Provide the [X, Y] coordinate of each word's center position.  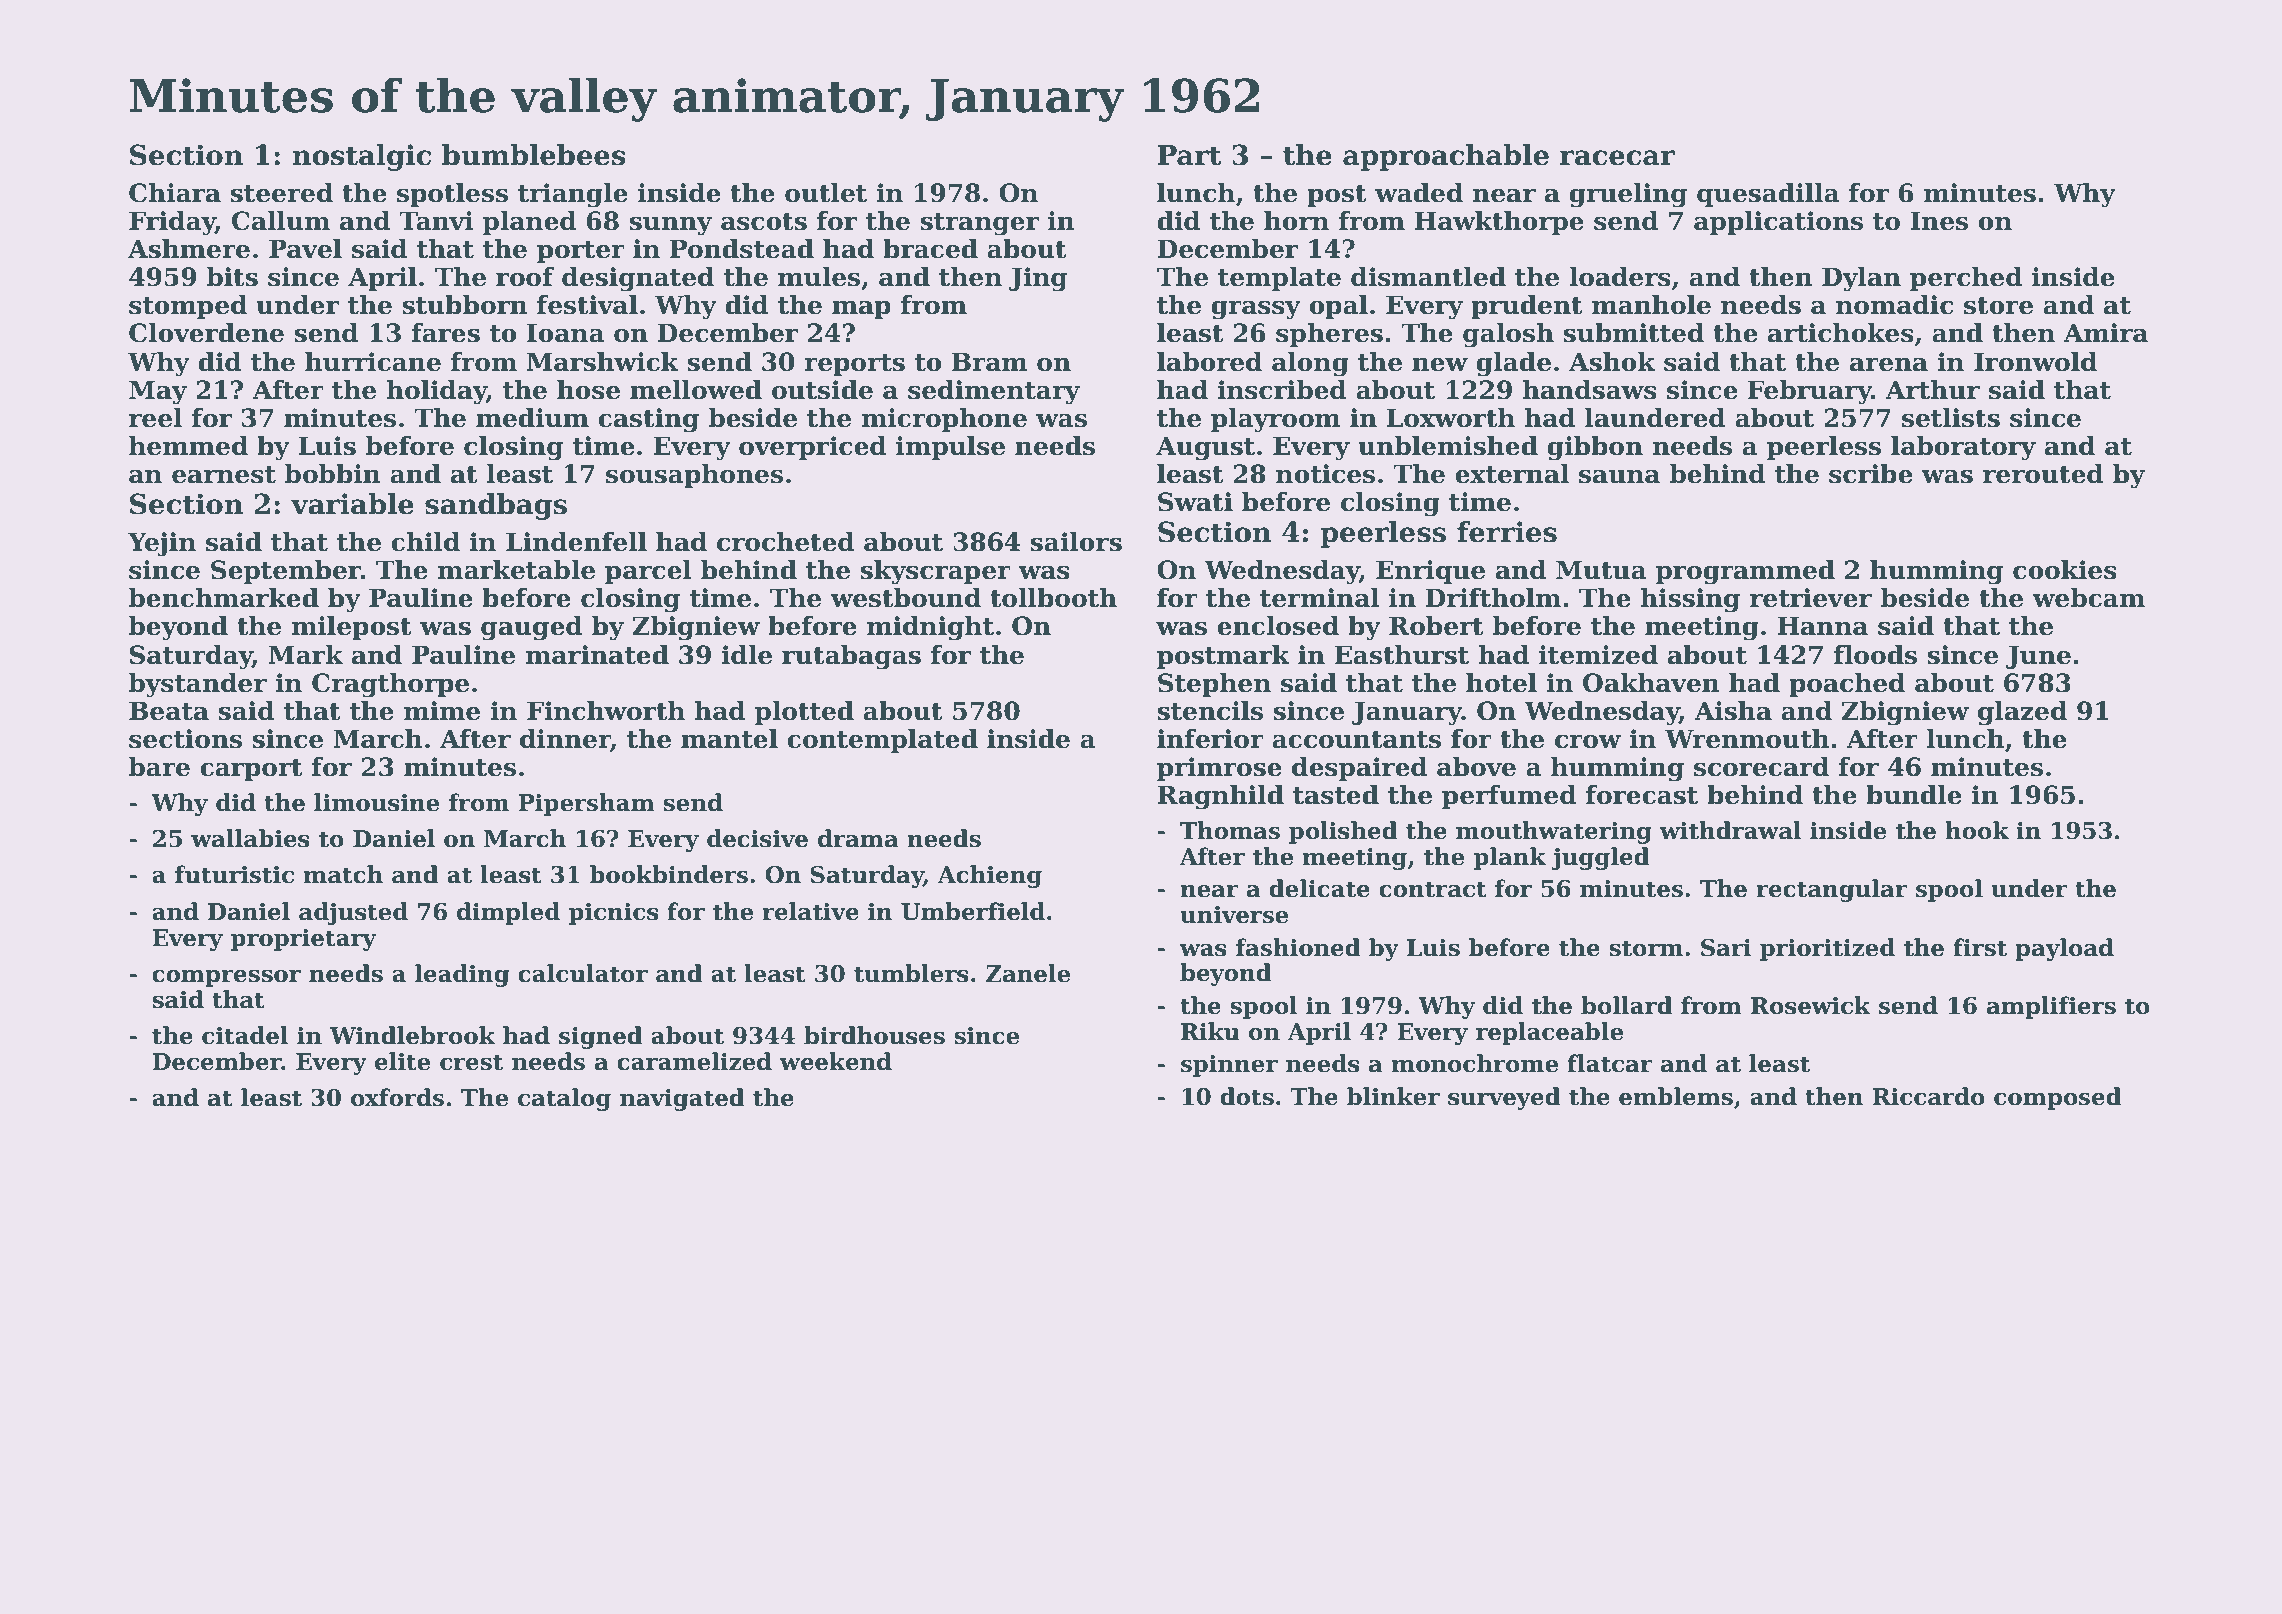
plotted [804, 713]
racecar [1617, 158]
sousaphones [694, 476]
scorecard [1761, 767]
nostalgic [361, 157]
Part [1189, 155]
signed [601, 1037]
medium [532, 418]
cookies [2065, 570]
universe [1234, 915]
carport [251, 770]
